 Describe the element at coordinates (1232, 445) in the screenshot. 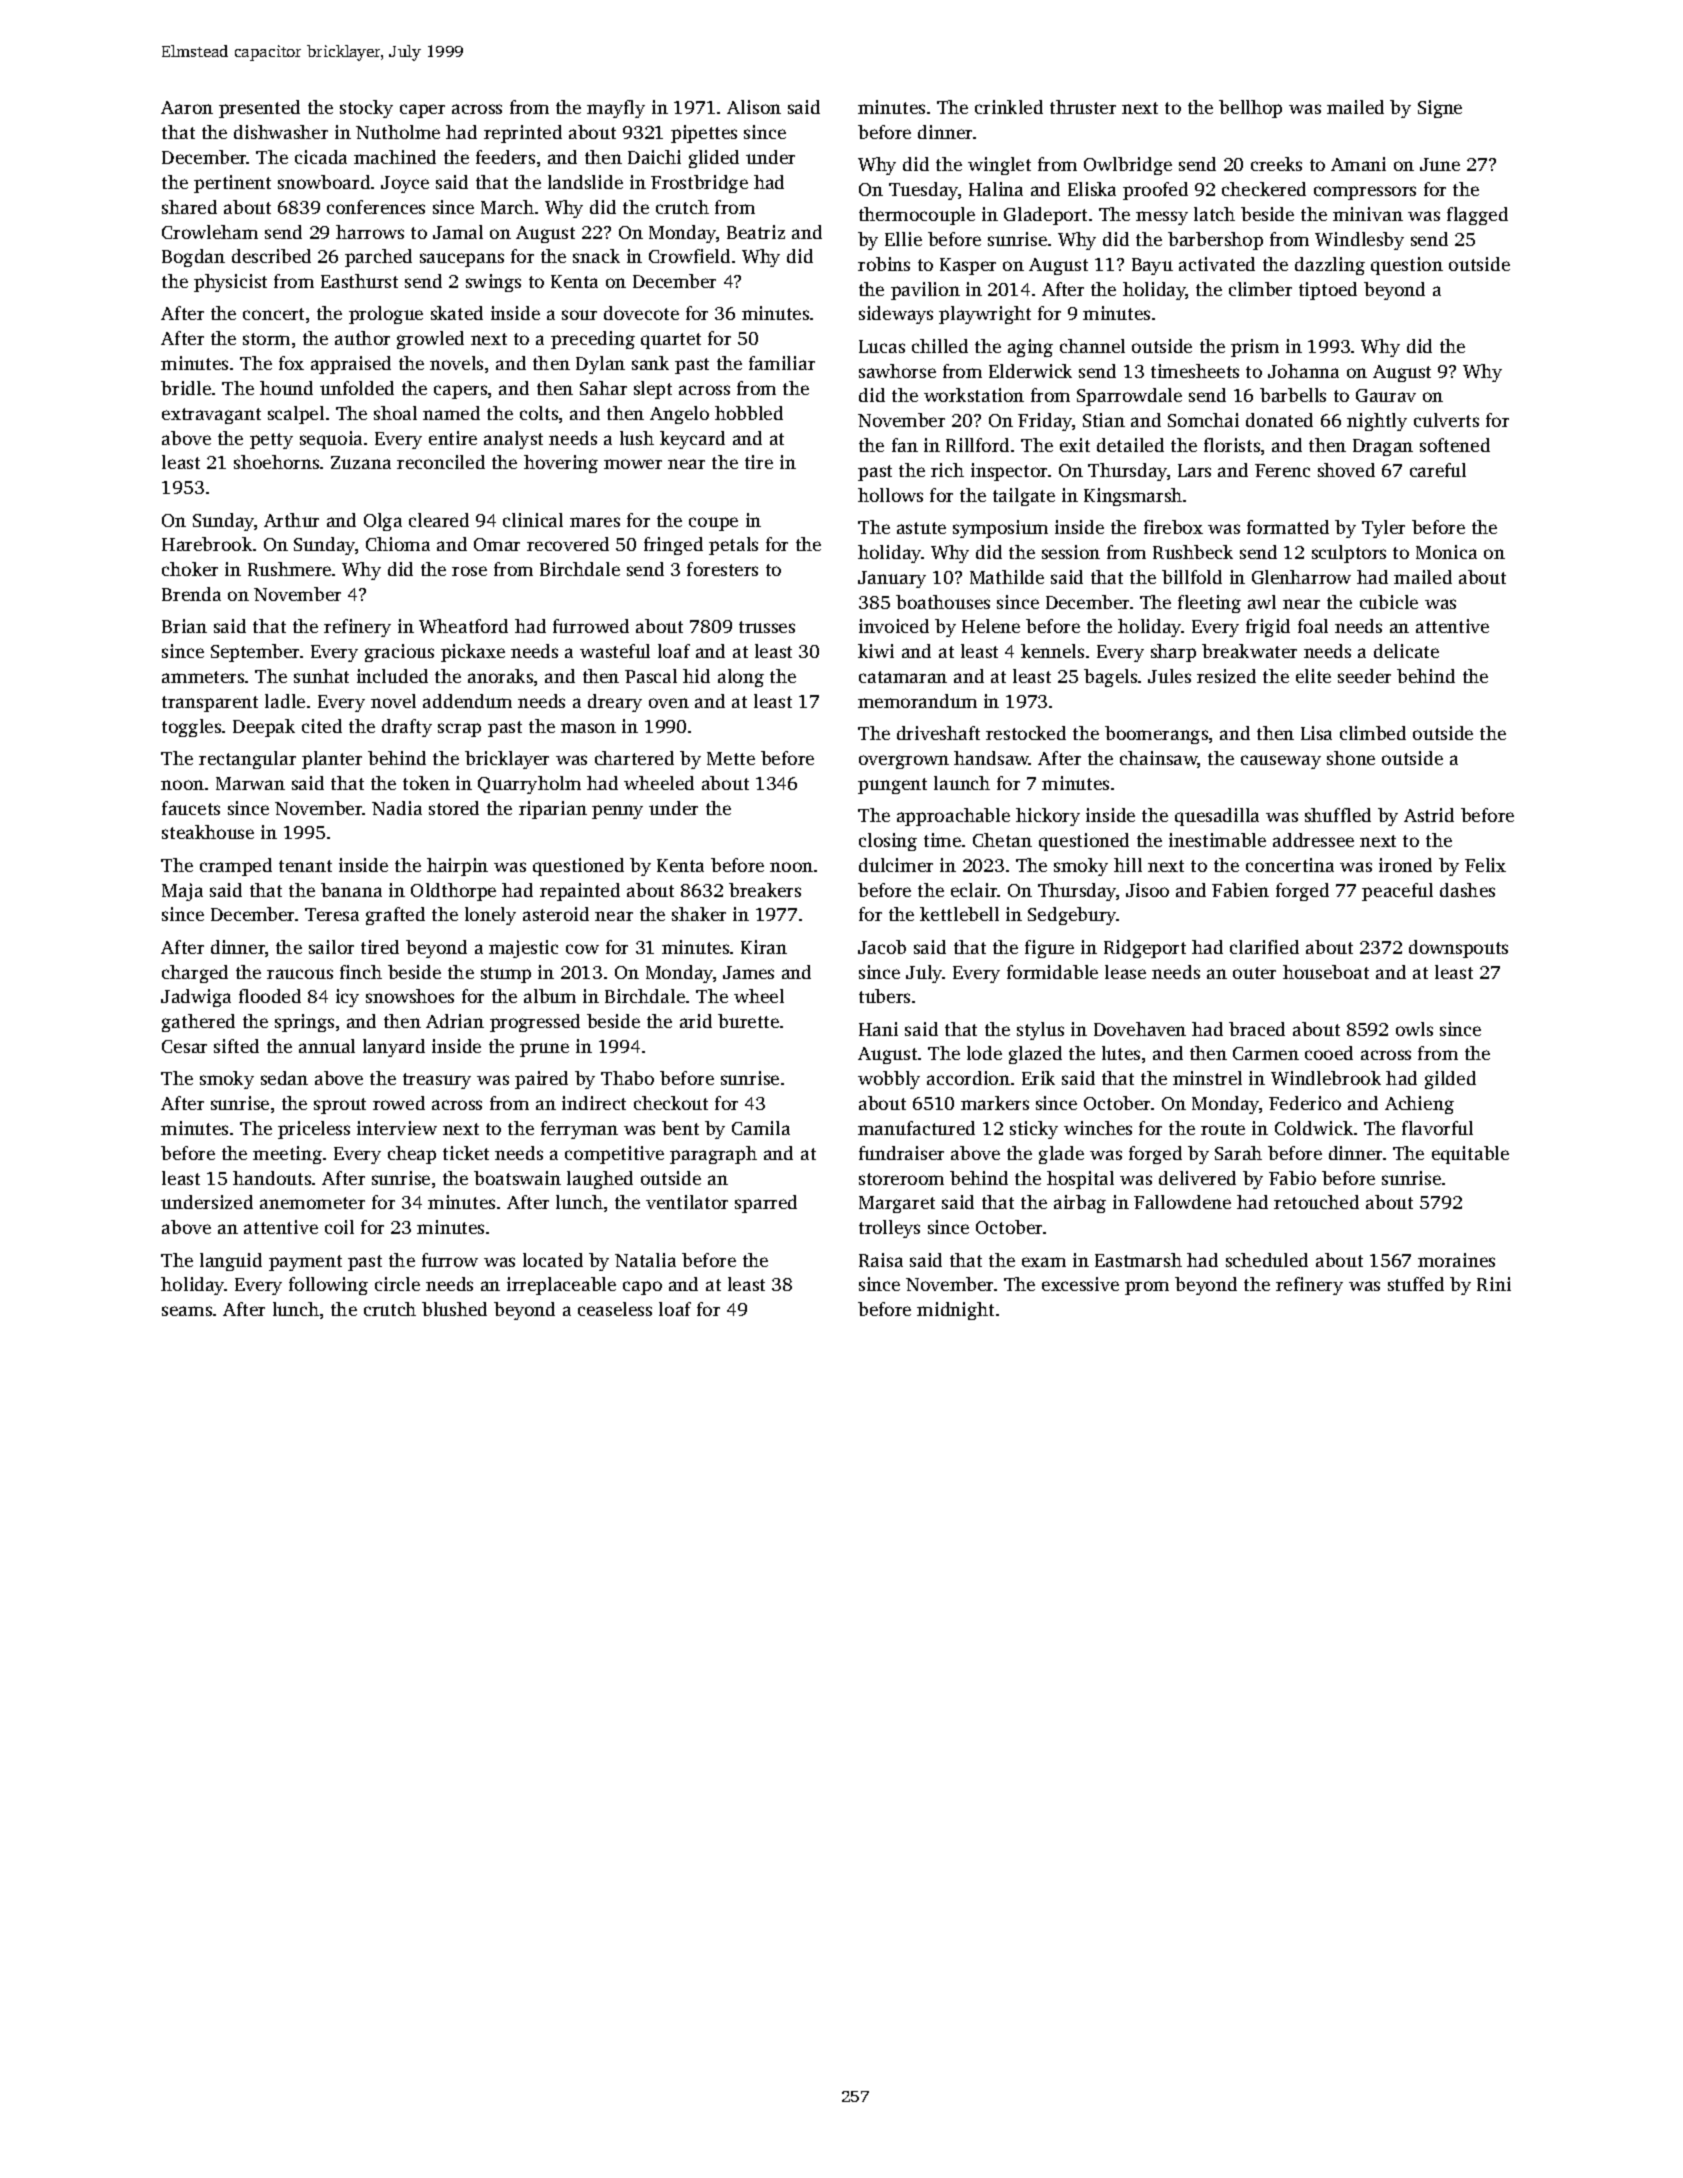

I see `florists` at that location.
